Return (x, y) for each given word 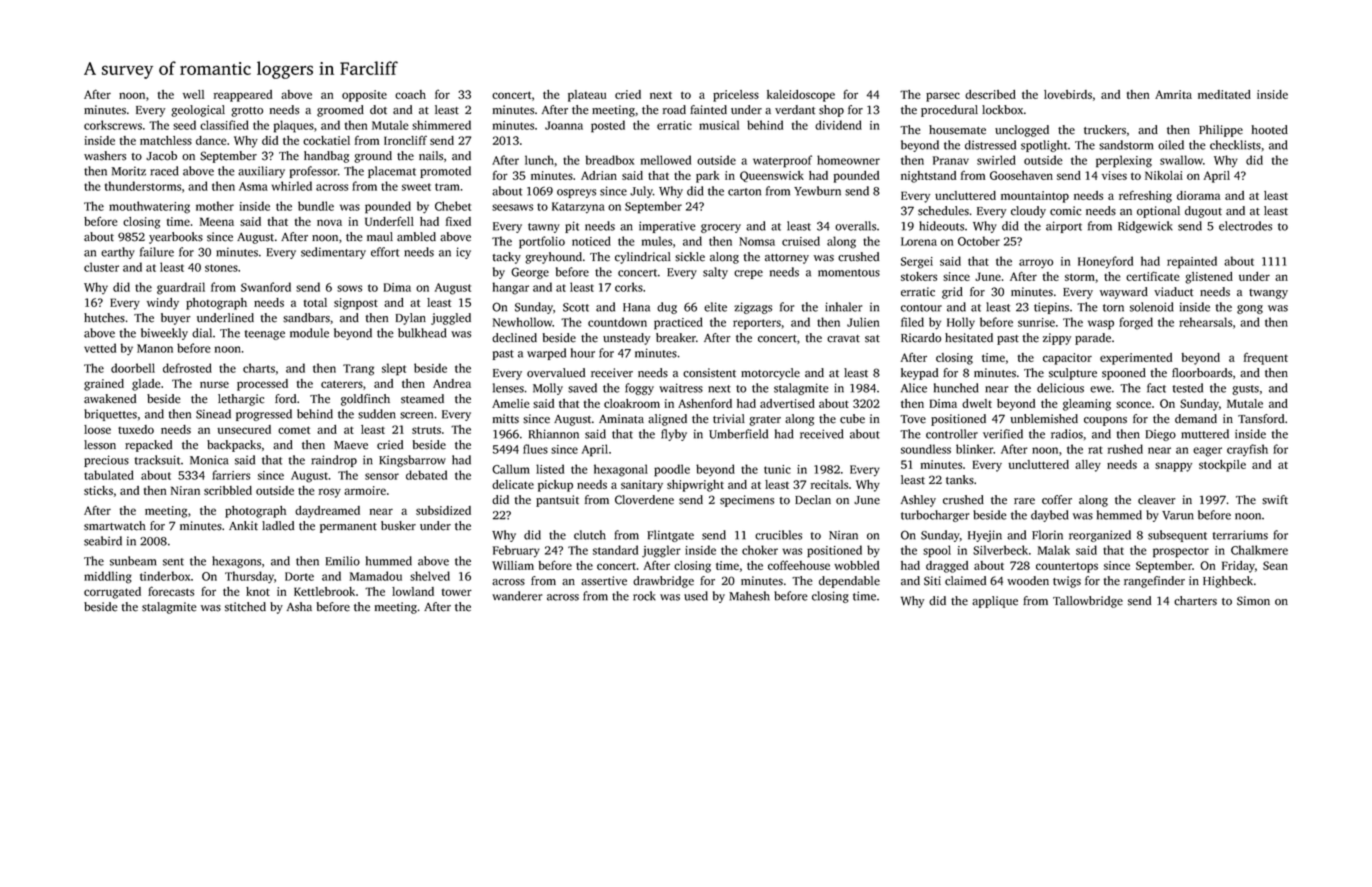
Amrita (1173, 94)
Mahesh (749, 596)
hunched (956, 388)
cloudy (1028, 212)
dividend (838, 125)
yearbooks (176, 238)
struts (426, 430)
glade (146, 385)
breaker (676, 338)
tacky (506, 258)
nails (431, 156)
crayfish (1247, 450)
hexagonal (621, 470)
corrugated (112, 593)
